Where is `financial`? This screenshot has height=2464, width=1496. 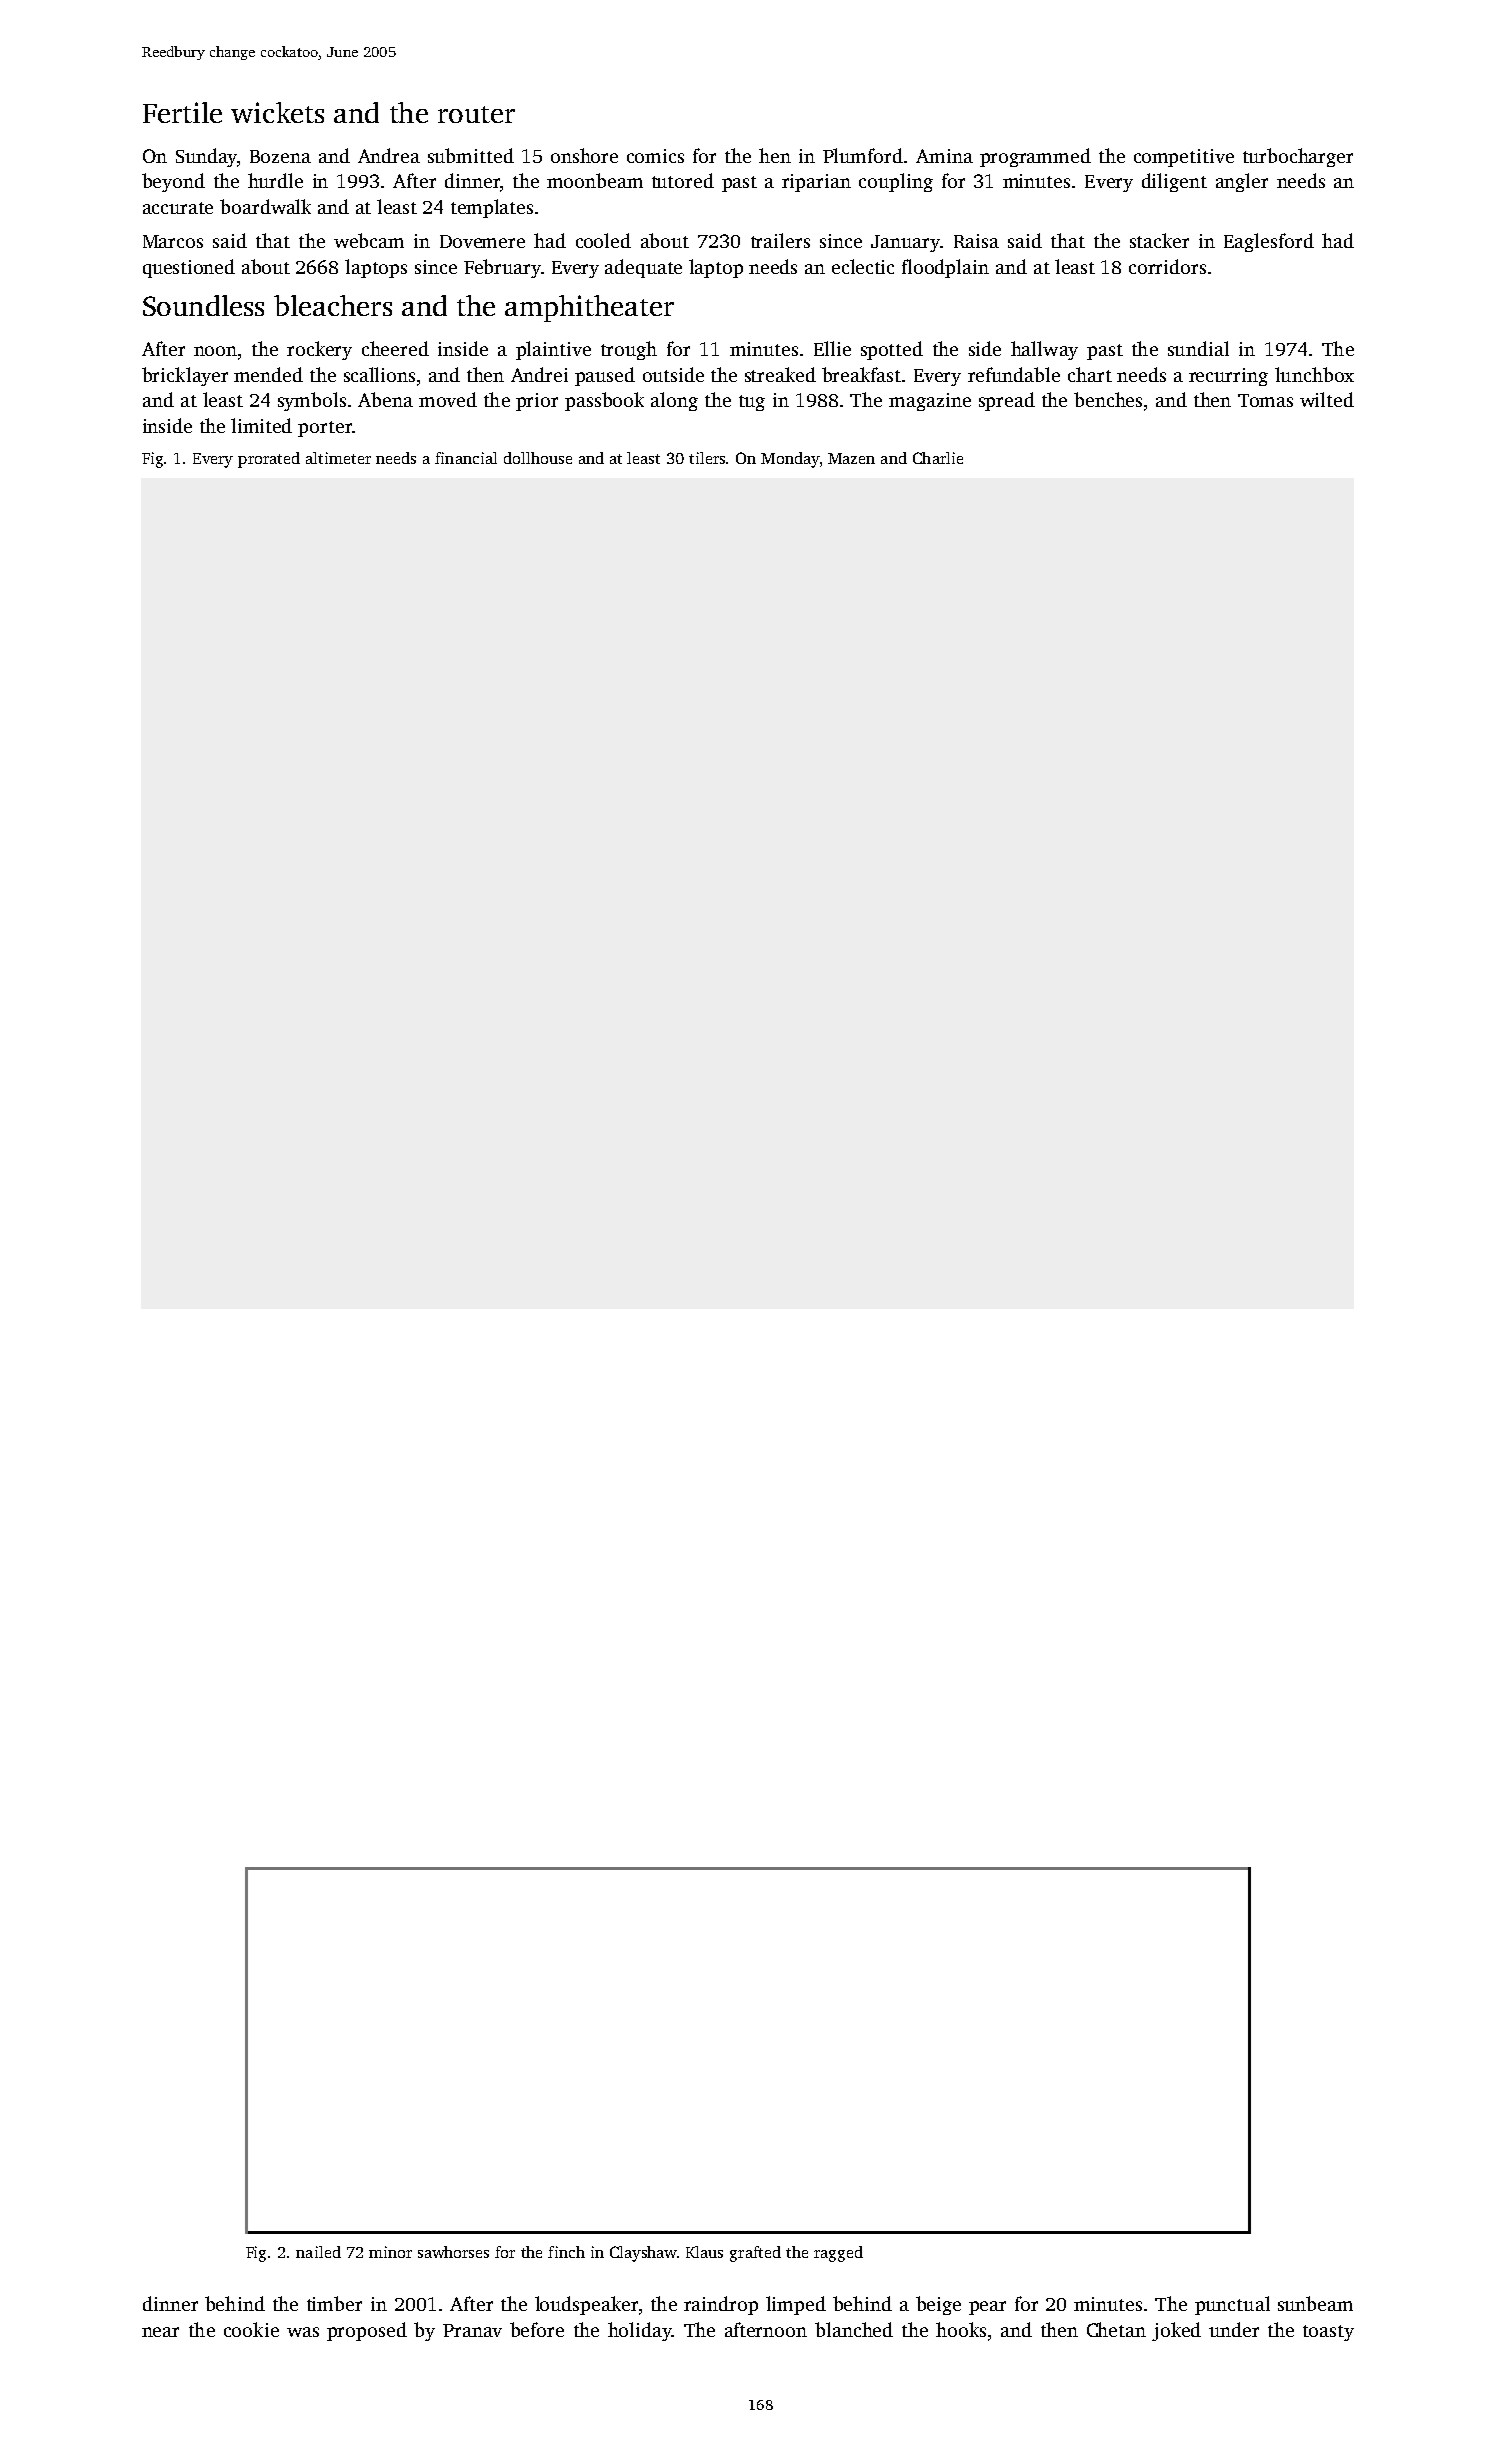
financial is located at coordinates (466, 458).
